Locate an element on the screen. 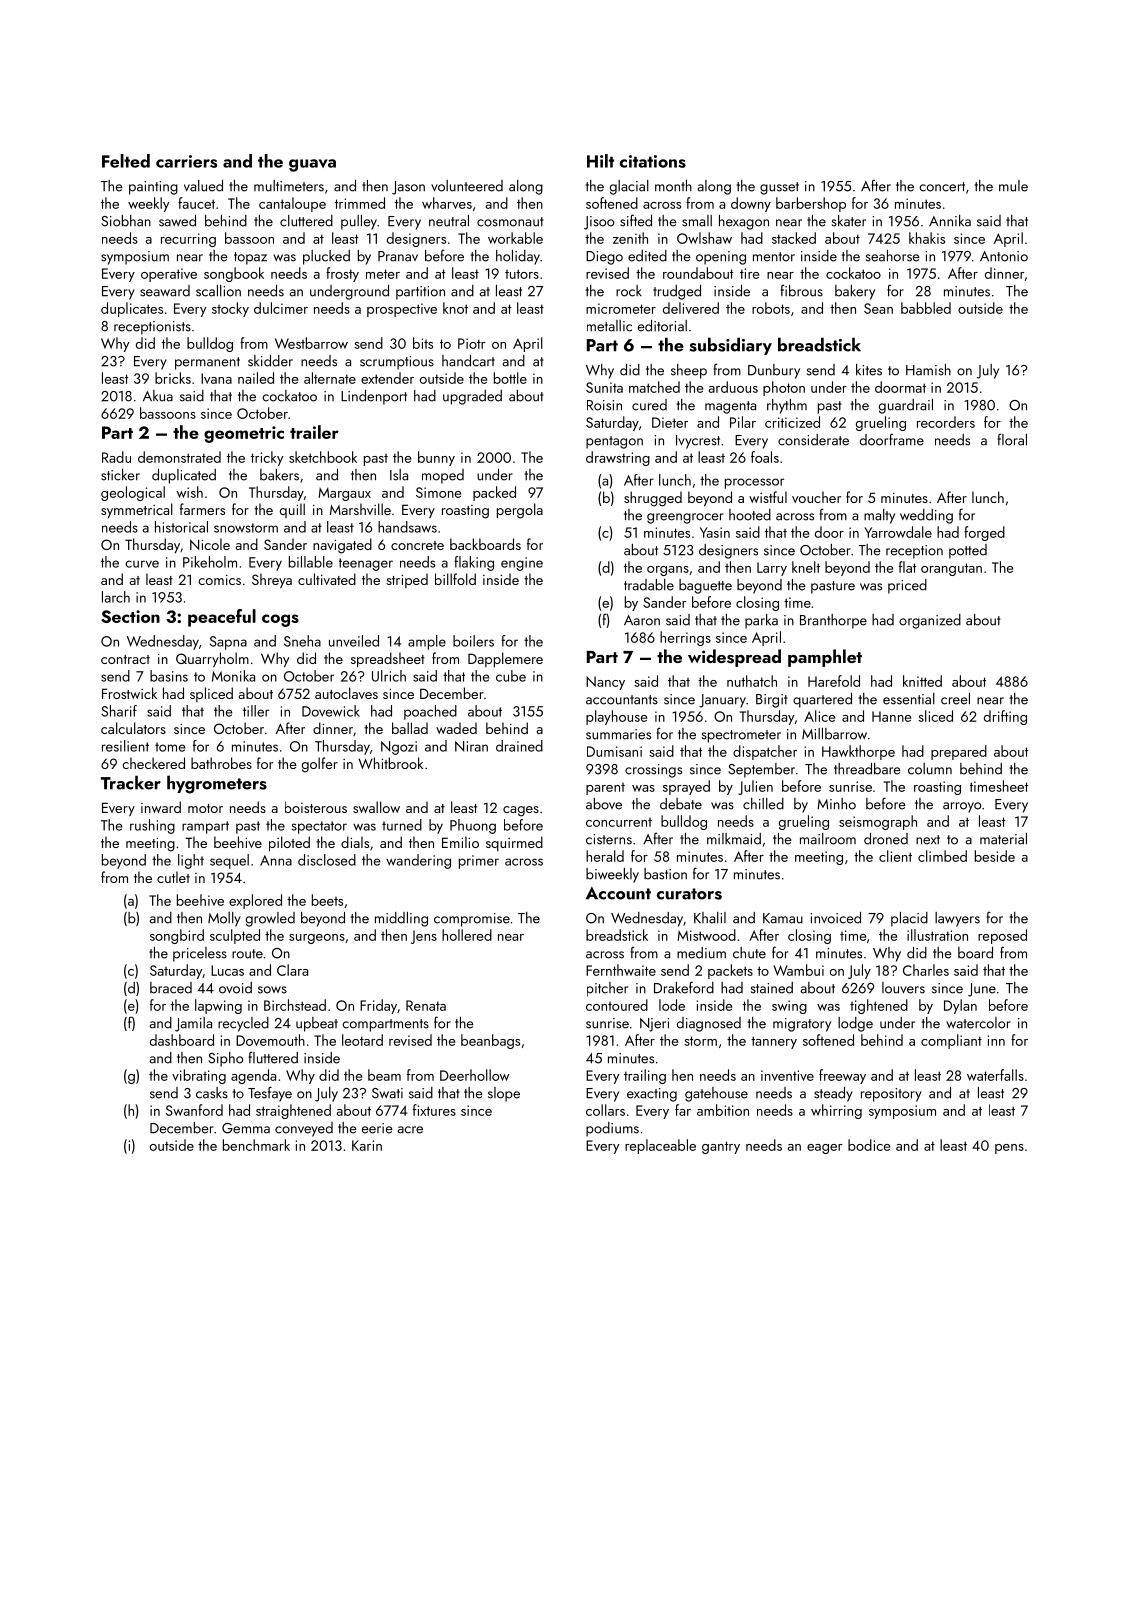  braced is located at coordinates (171, 988).
